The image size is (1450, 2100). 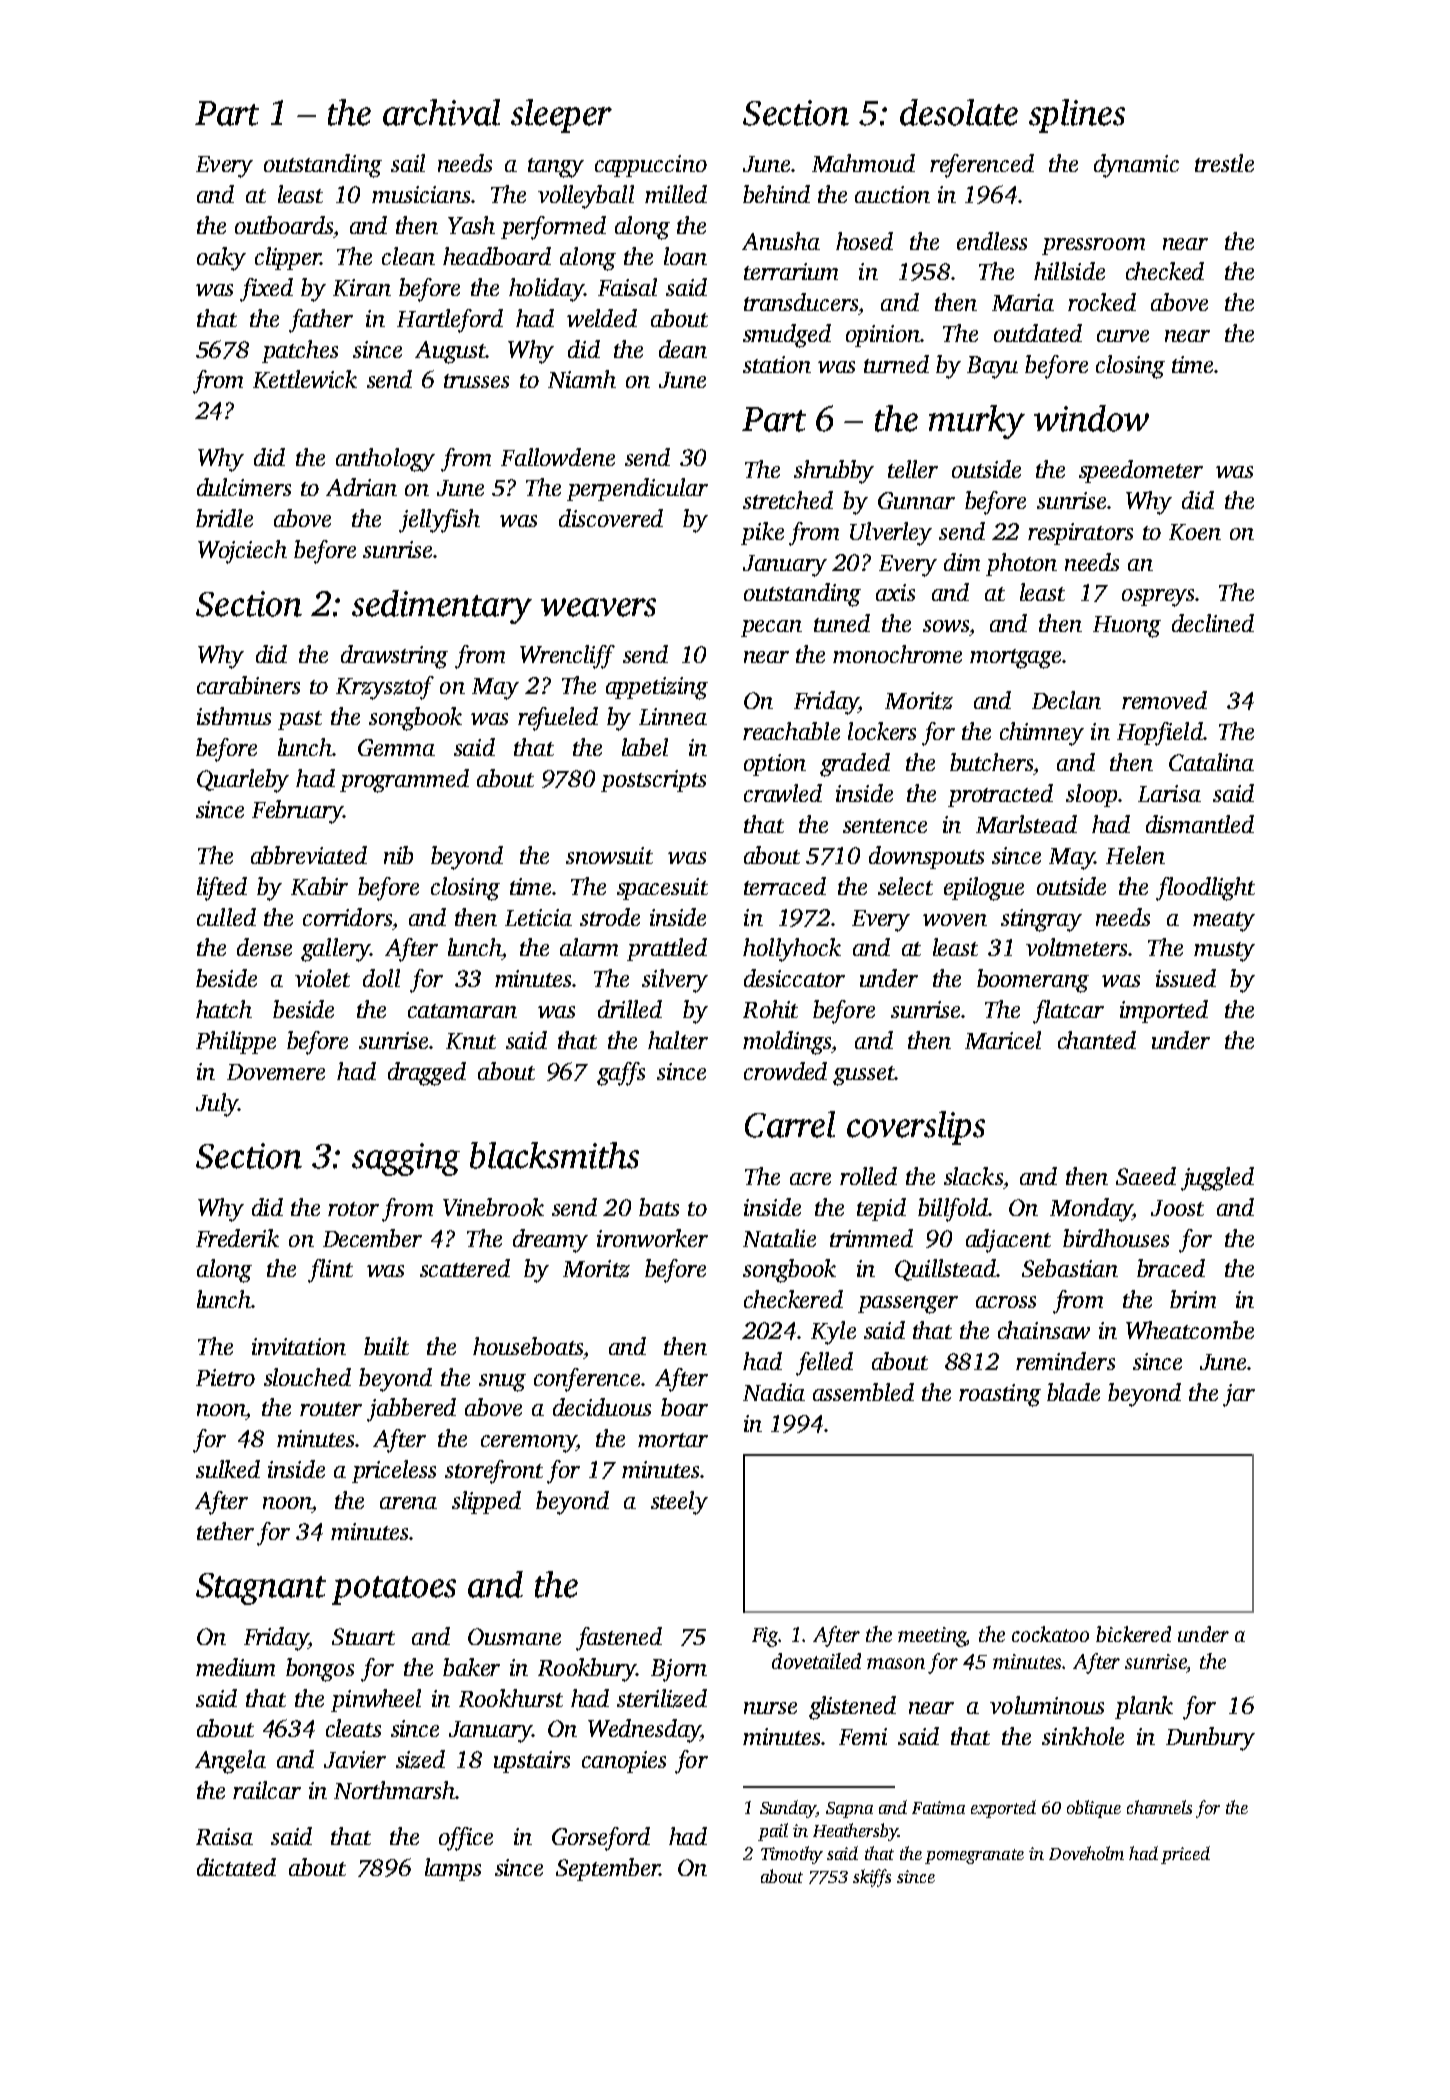 I want to click on reachable, so click(x=791, y=731).
